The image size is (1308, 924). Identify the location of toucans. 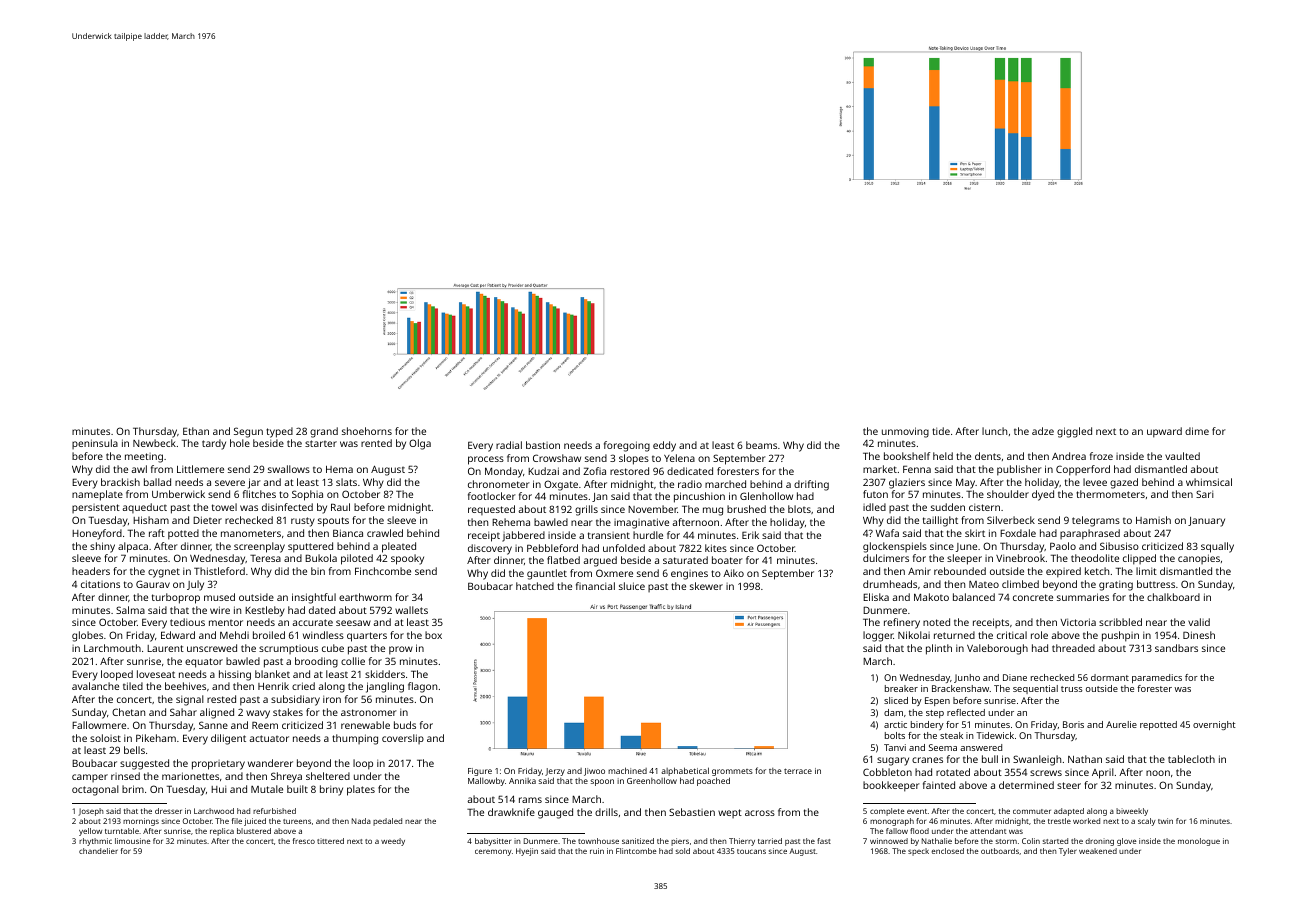
(751, 851).
